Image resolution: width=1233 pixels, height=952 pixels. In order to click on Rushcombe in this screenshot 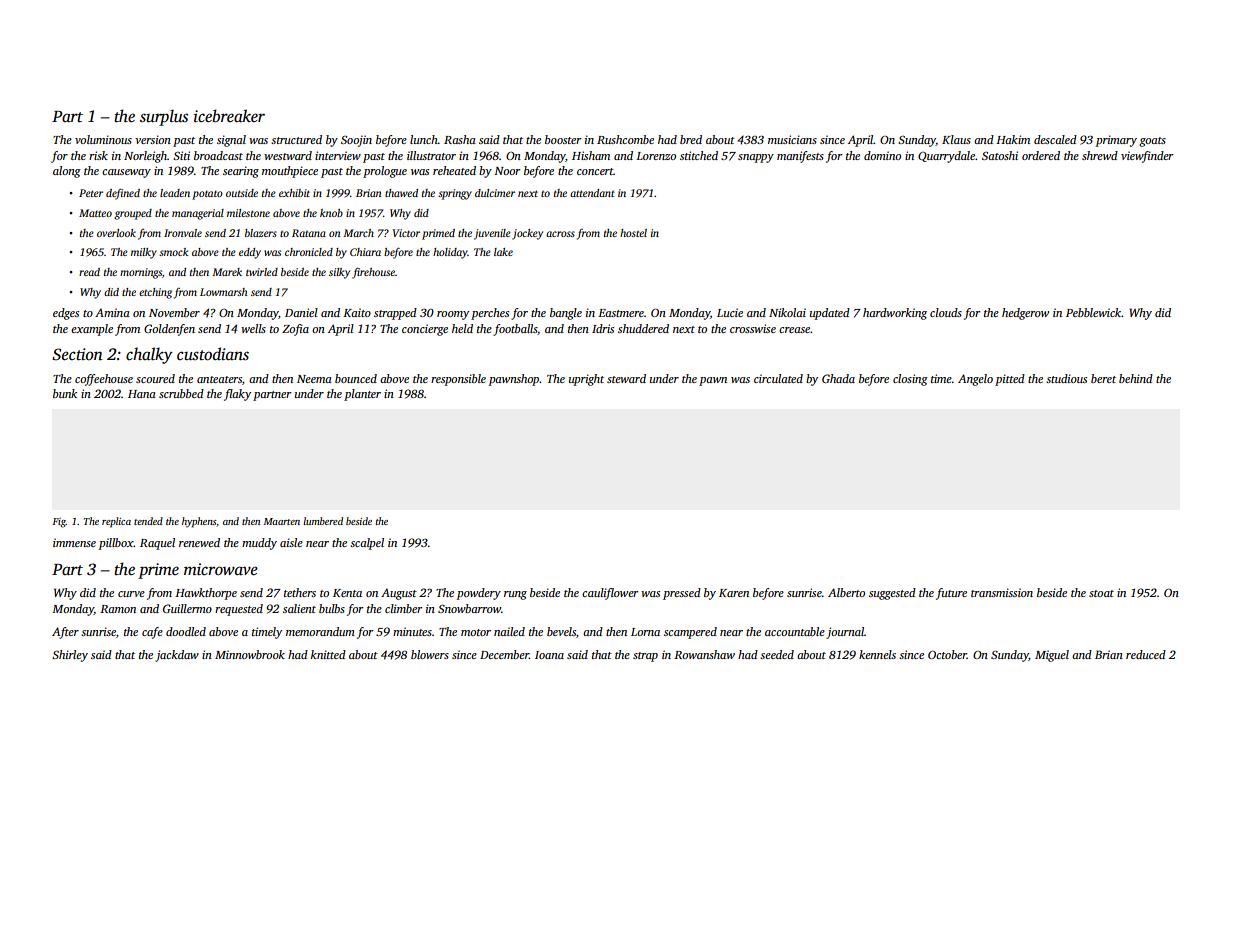, I will do `click(625, 139)`.
